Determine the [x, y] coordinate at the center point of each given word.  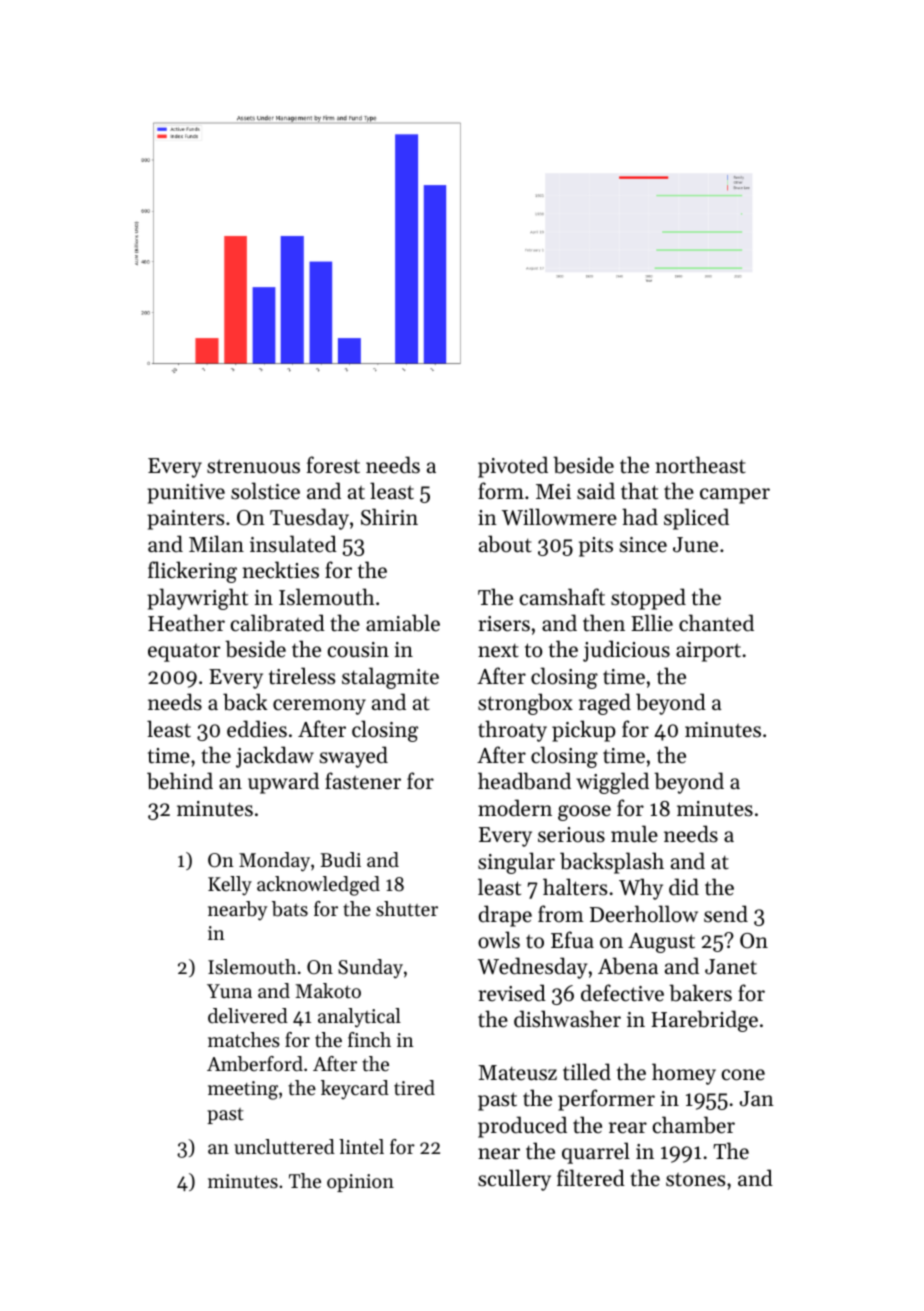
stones [695, 1180]
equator [184, 653]
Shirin [389, 517]
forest [333, 465]
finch [369, 1039]
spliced [696, 519]
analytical [359, 1018]
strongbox [525, 704]
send [726, 914]
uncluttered [284, 1147]
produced [522, 1127]
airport [708, 652]
